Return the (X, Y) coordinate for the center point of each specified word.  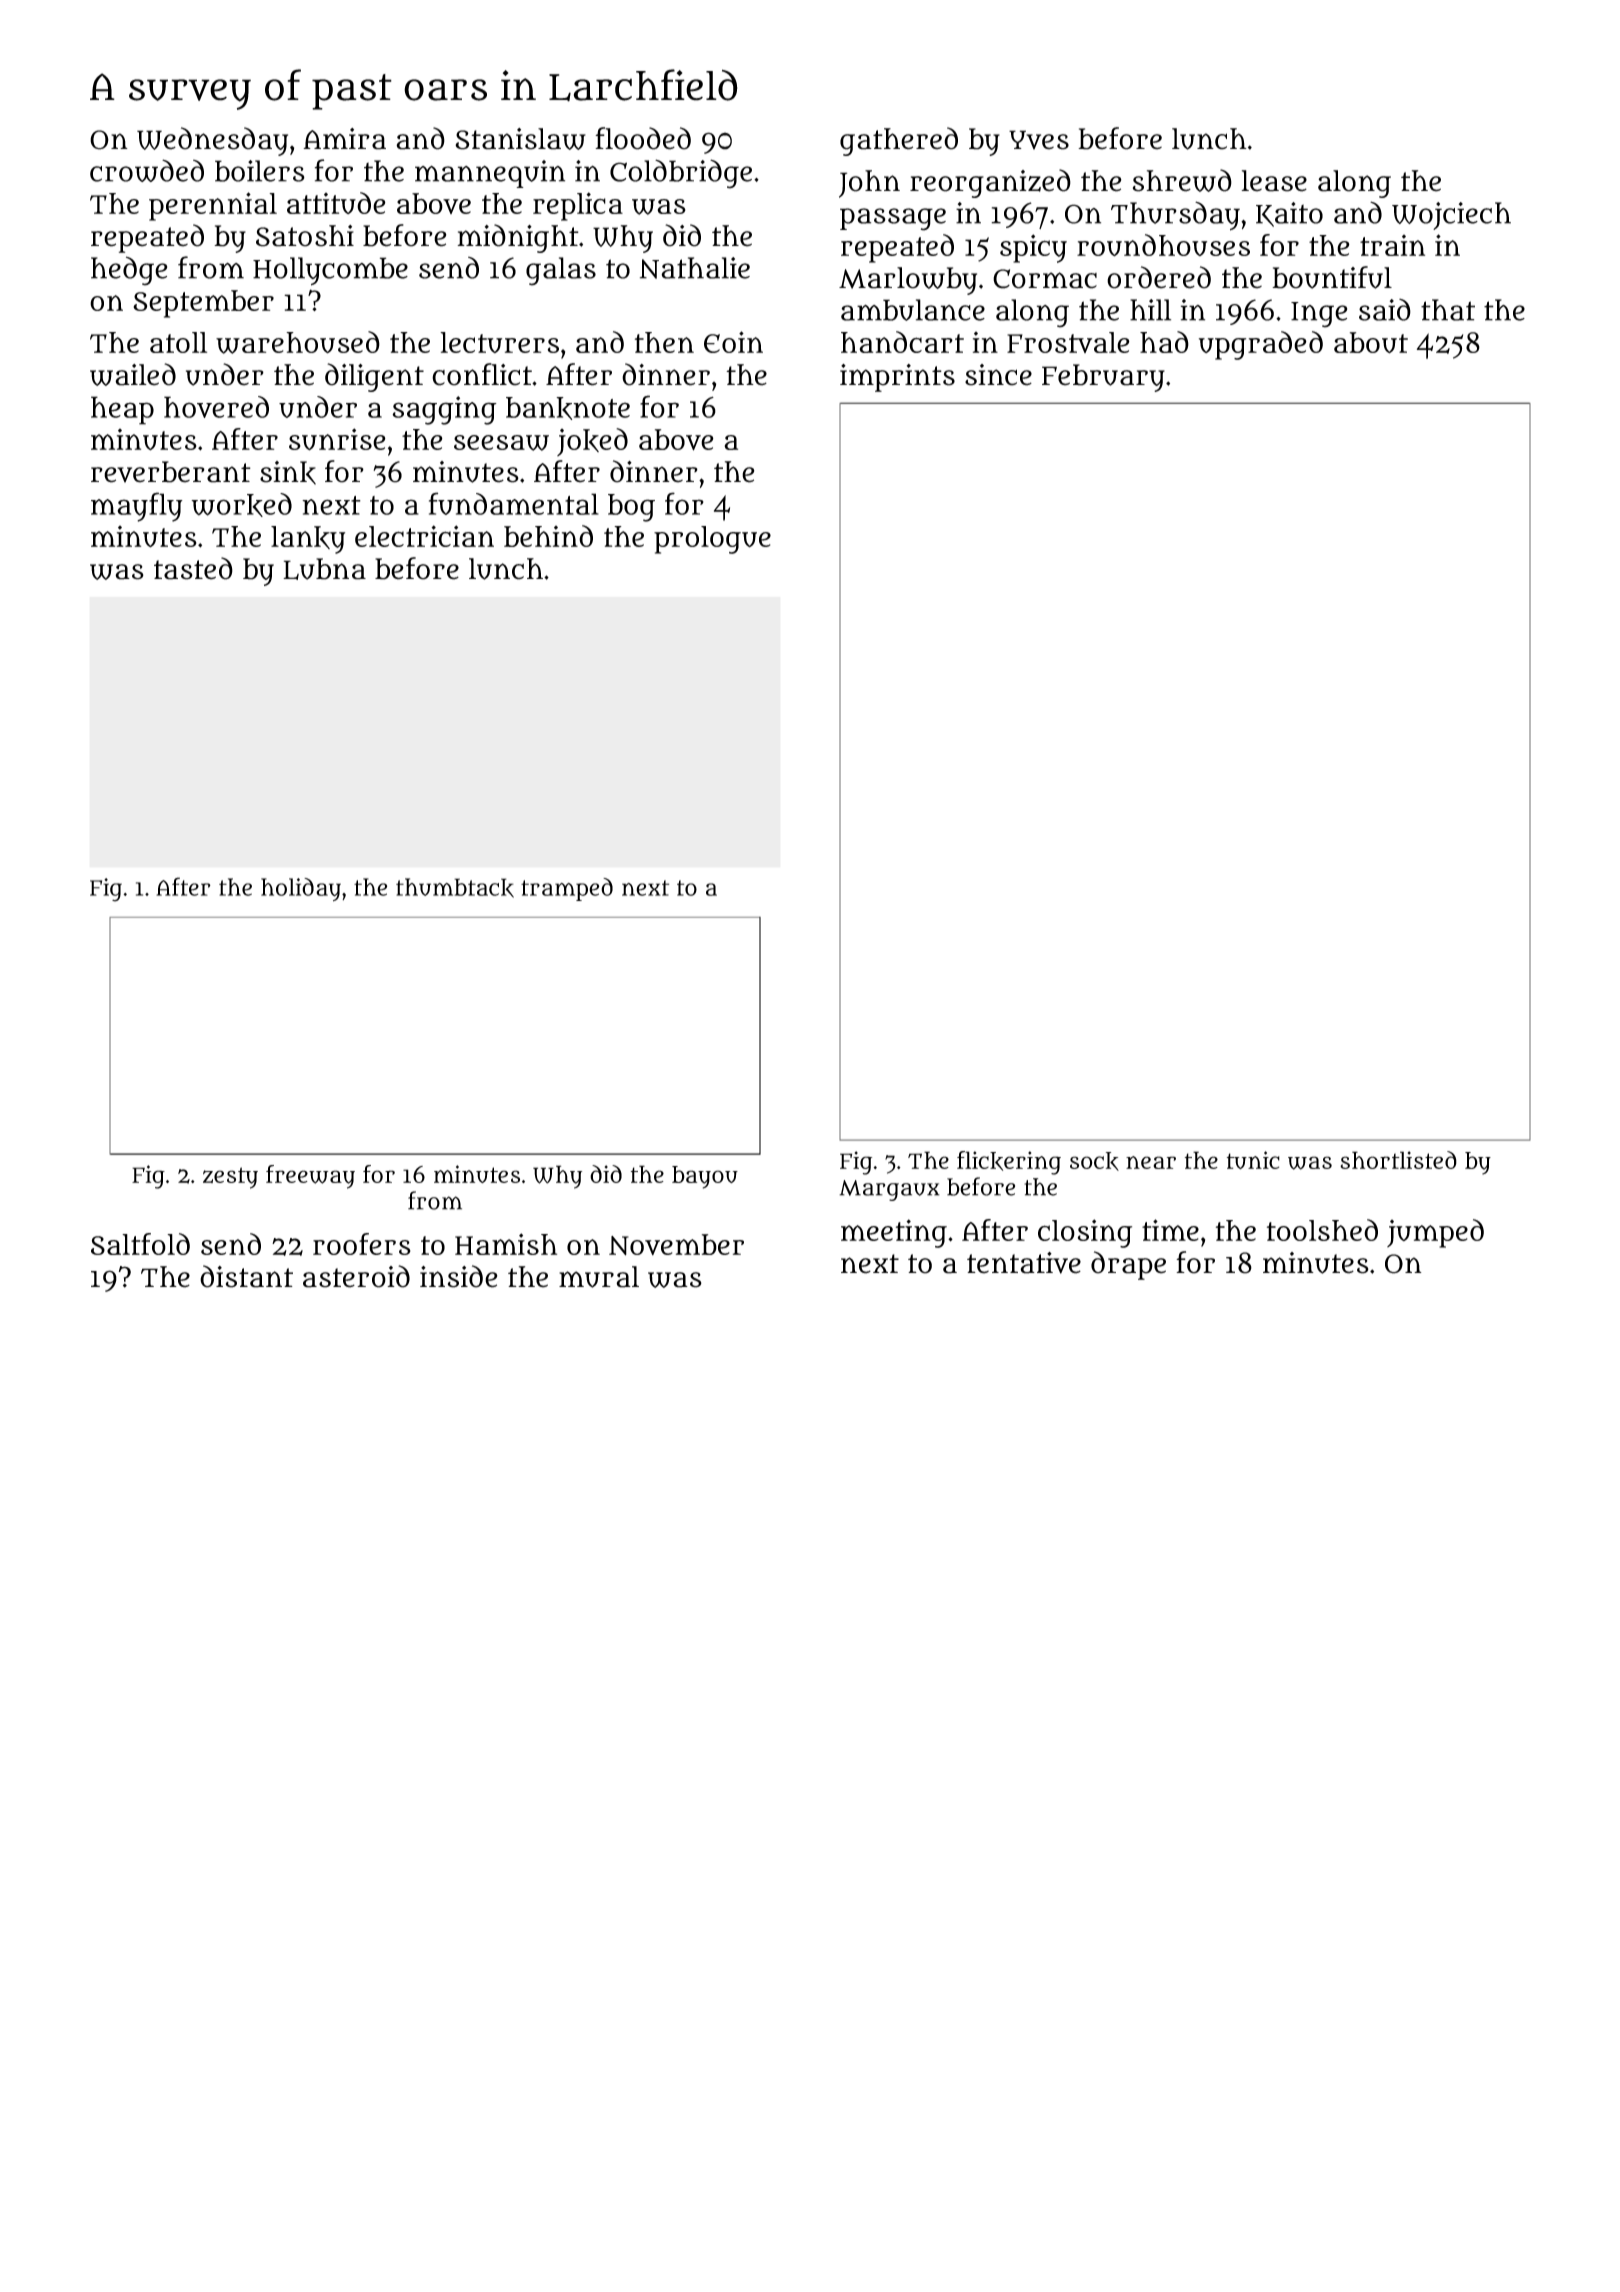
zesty (230, 1178)
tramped (567, 889)
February (1103, 378)
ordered (1159, 277)
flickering (1009, 1163)
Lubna (324, 569)
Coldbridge (681, 174)
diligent (374, 377)
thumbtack (455, 888)
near (1151, 1162)
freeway (310, 1177)
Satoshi (305, 236)
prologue (712, 540)
